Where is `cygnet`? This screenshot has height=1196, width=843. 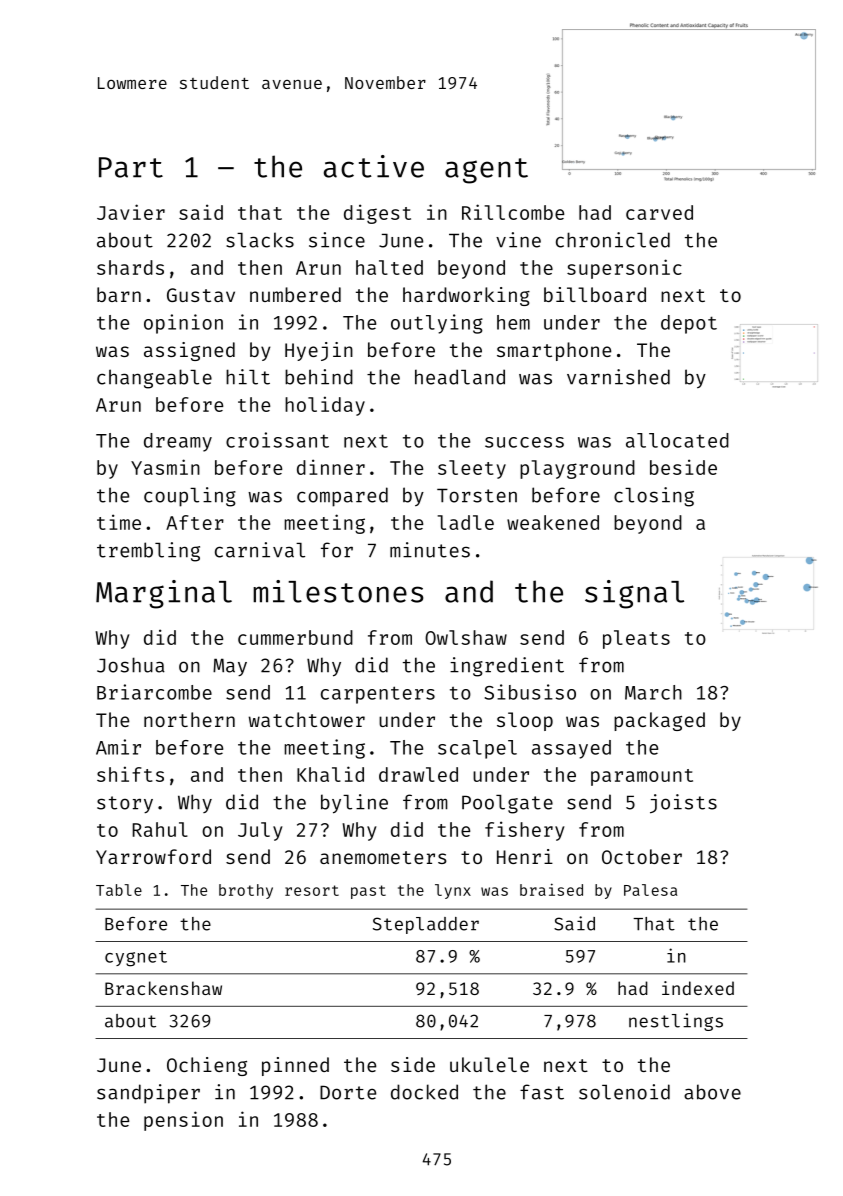 cygnet is located at coordinates (136, 959).
